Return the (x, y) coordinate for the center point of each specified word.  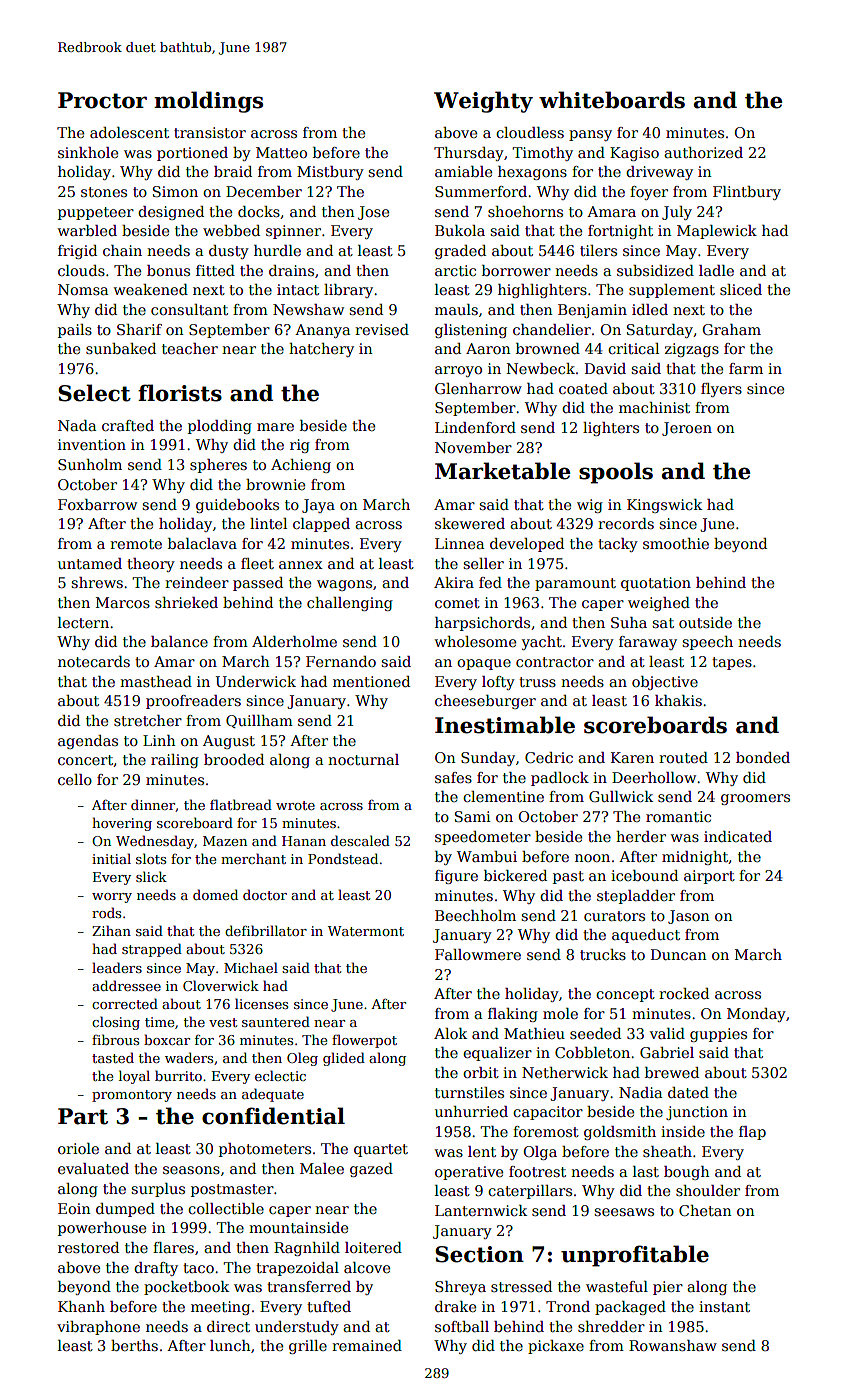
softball (462, 1326)
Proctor (102, 100)
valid (667, 1033)
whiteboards (612, 100)
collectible (226, 1208)
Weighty (483, 102)
